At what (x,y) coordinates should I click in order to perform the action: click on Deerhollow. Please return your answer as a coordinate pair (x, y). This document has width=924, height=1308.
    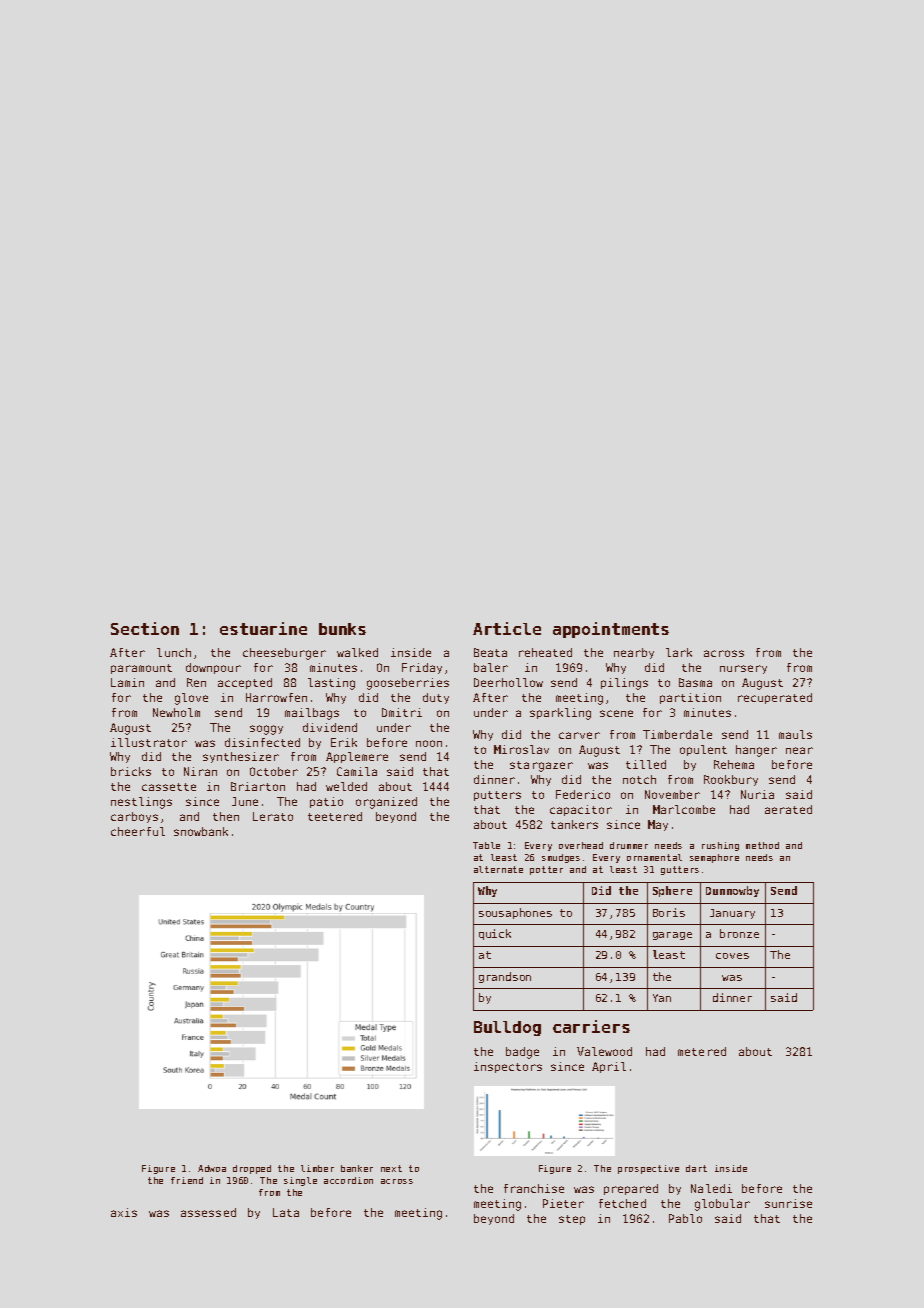
    Looking at the image, I should click on (508, 682).
